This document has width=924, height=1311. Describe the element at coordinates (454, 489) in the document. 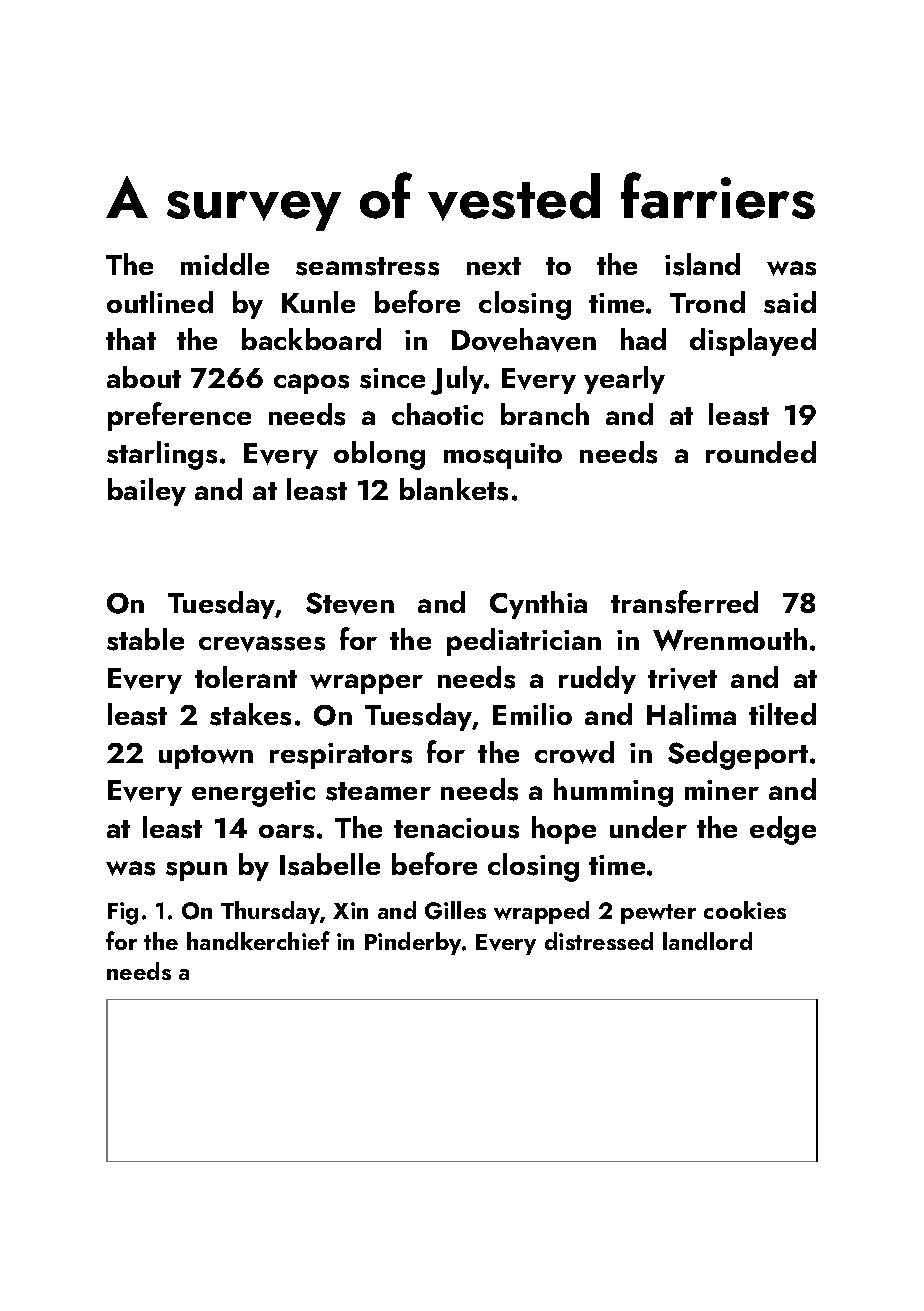

I see `blankets` at that location.
